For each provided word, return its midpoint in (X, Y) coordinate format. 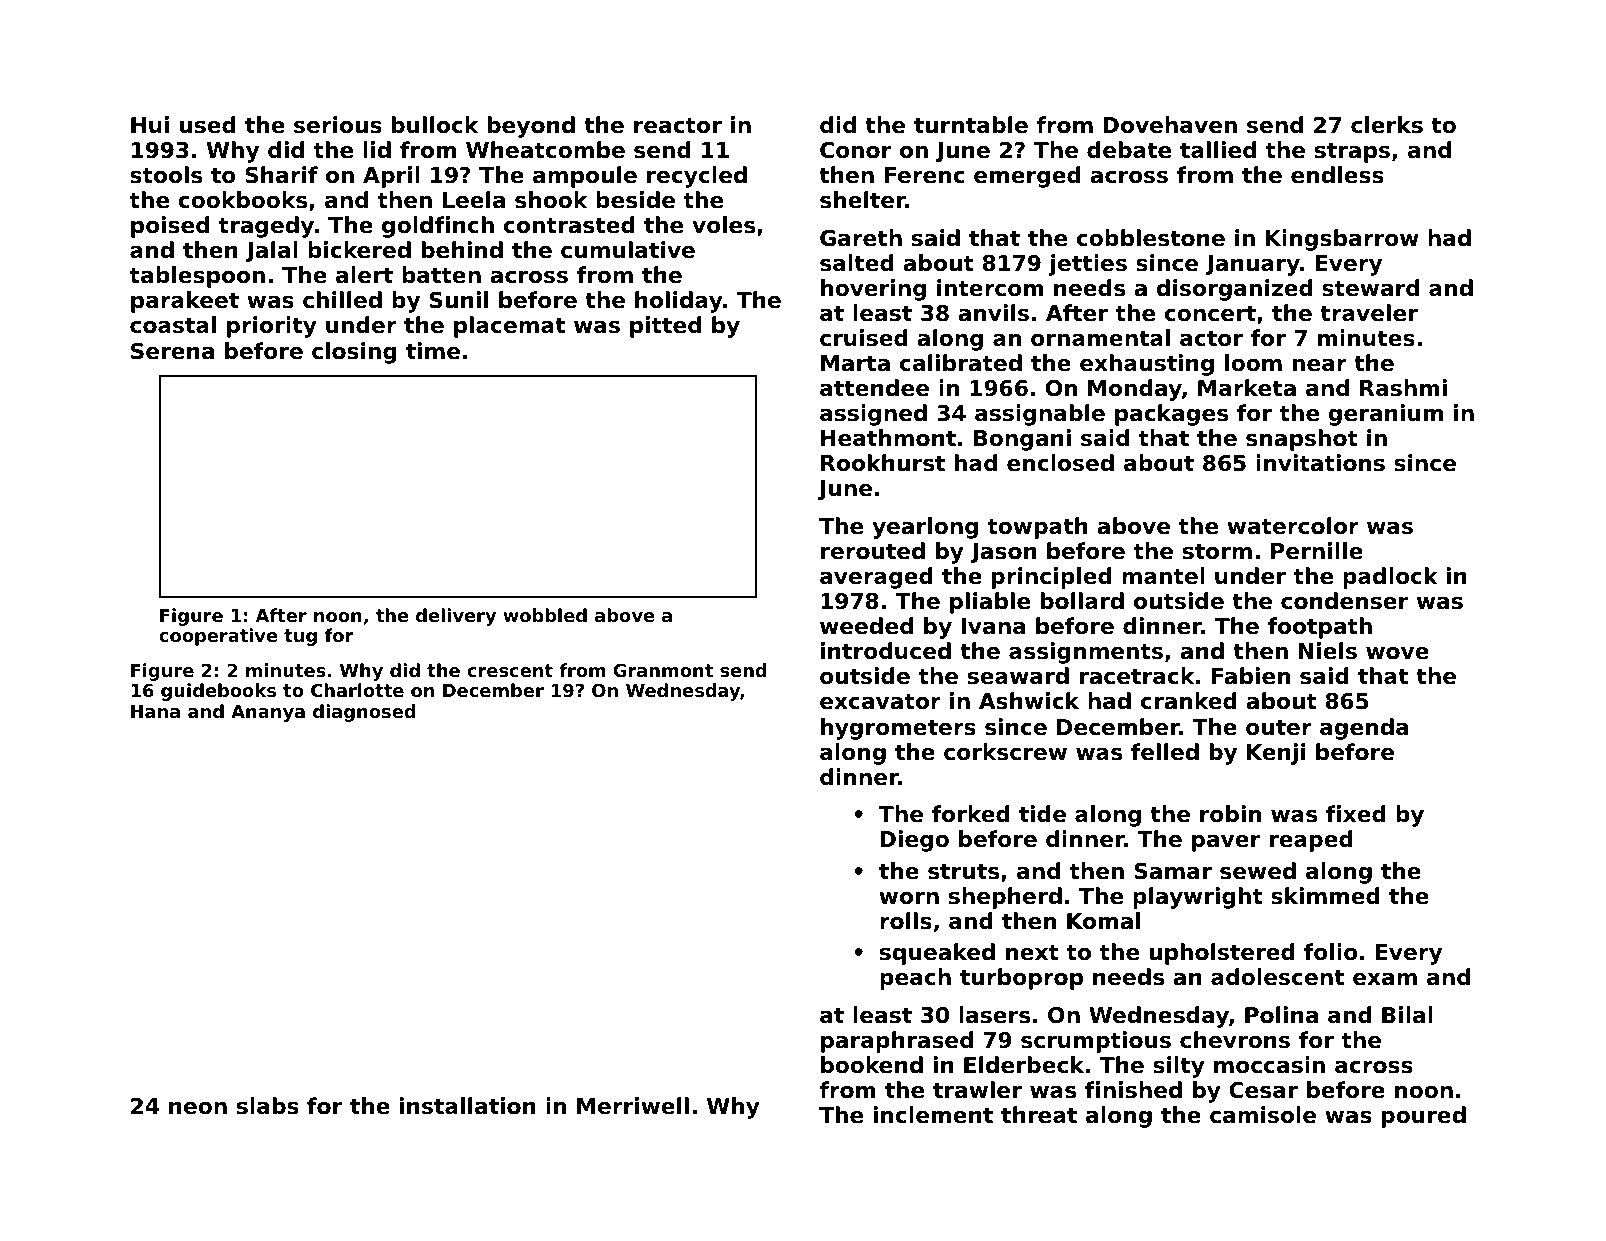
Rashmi (1403, 388)
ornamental (1100, 338)
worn (909, 898)
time (433, 351)
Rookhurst (883, 463)
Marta (855, 363)
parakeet (185, 302)
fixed (1356, 814)
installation (468, 1106)
